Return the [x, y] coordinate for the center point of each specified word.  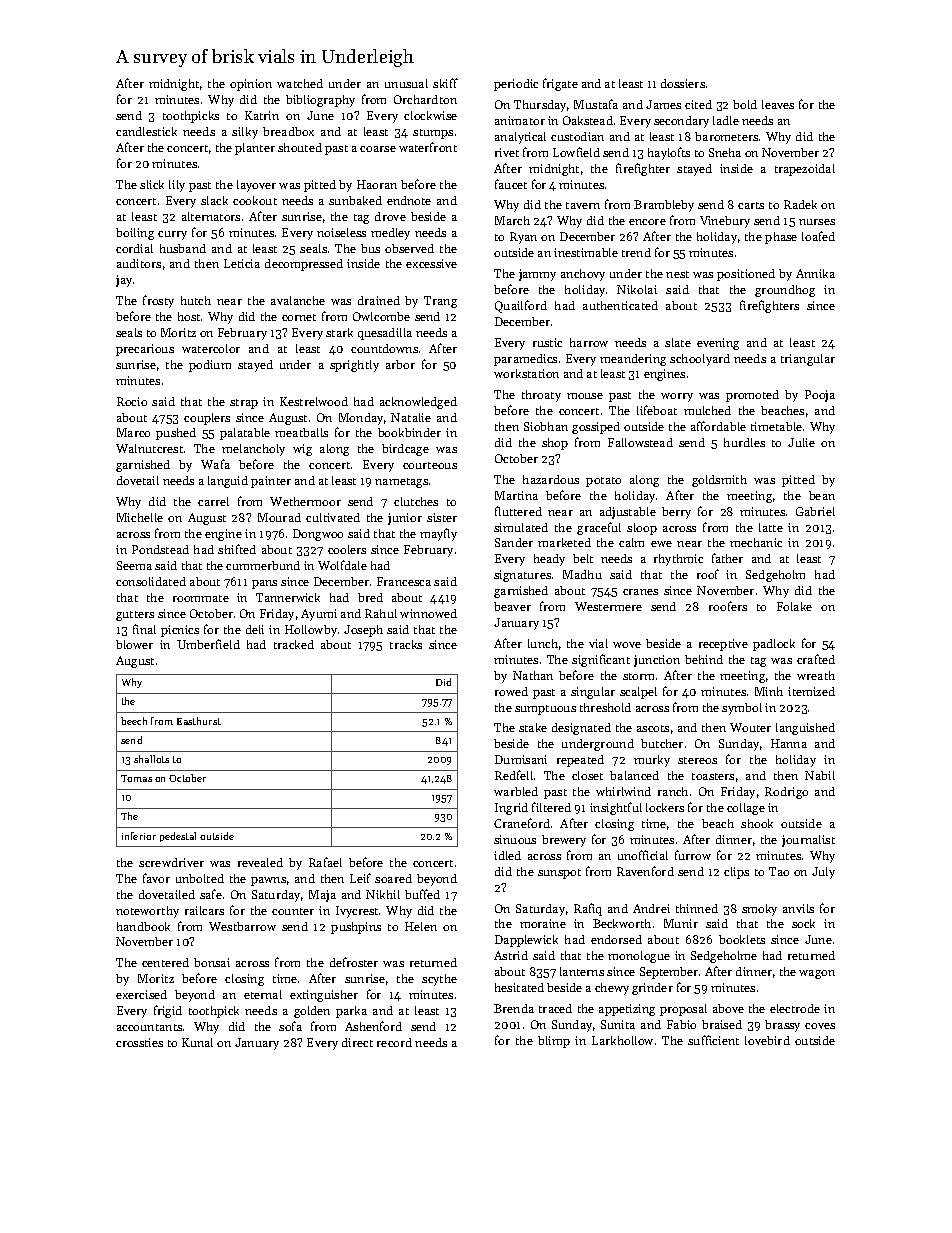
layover [256, 186]
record [394, 1042]
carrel [213, 501]
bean [822, 495]
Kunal [197, 1042]
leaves [778, 104]
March [512, 220]
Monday [361, 419]
